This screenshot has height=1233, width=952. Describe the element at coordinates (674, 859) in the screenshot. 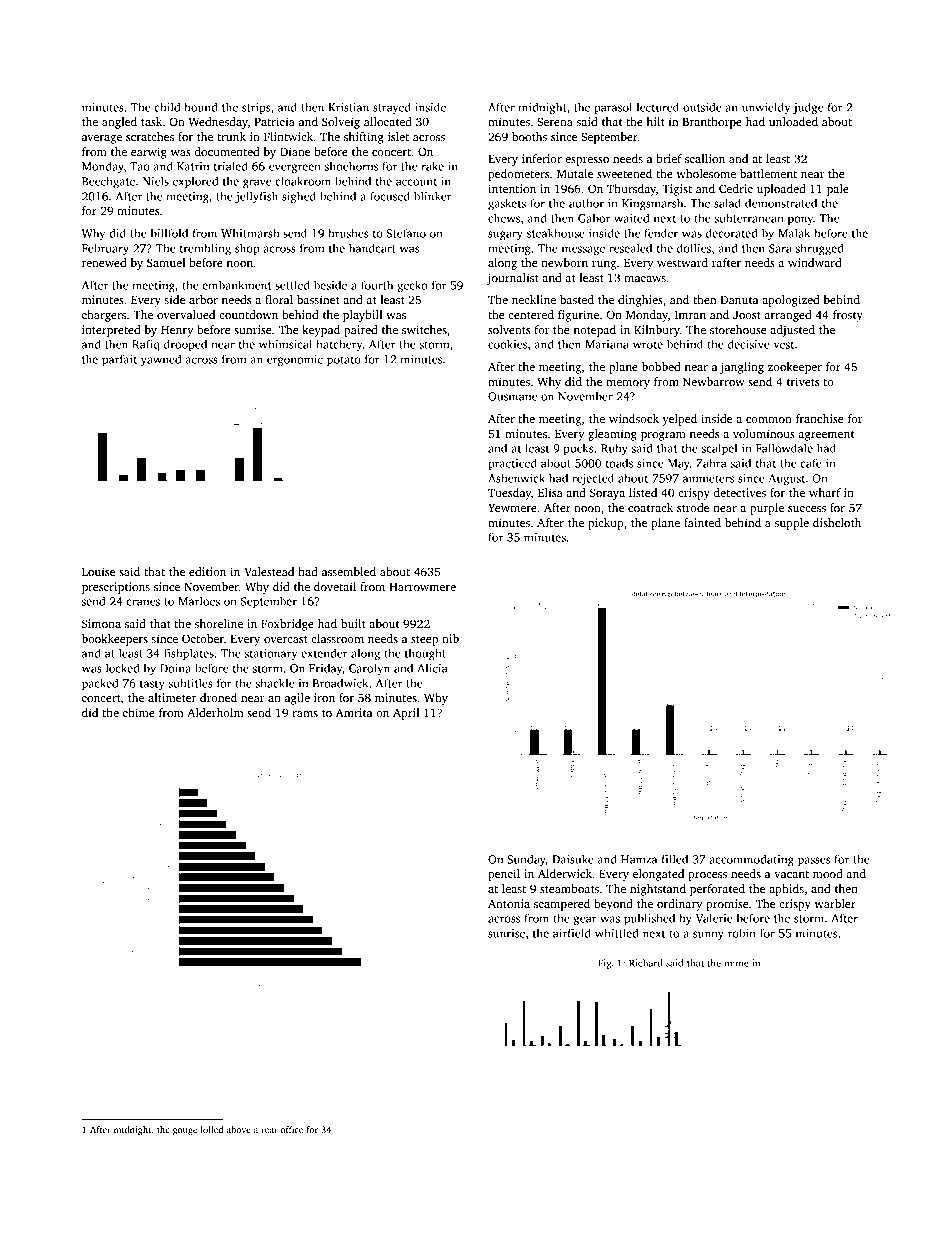

I see `filled` at that location.
